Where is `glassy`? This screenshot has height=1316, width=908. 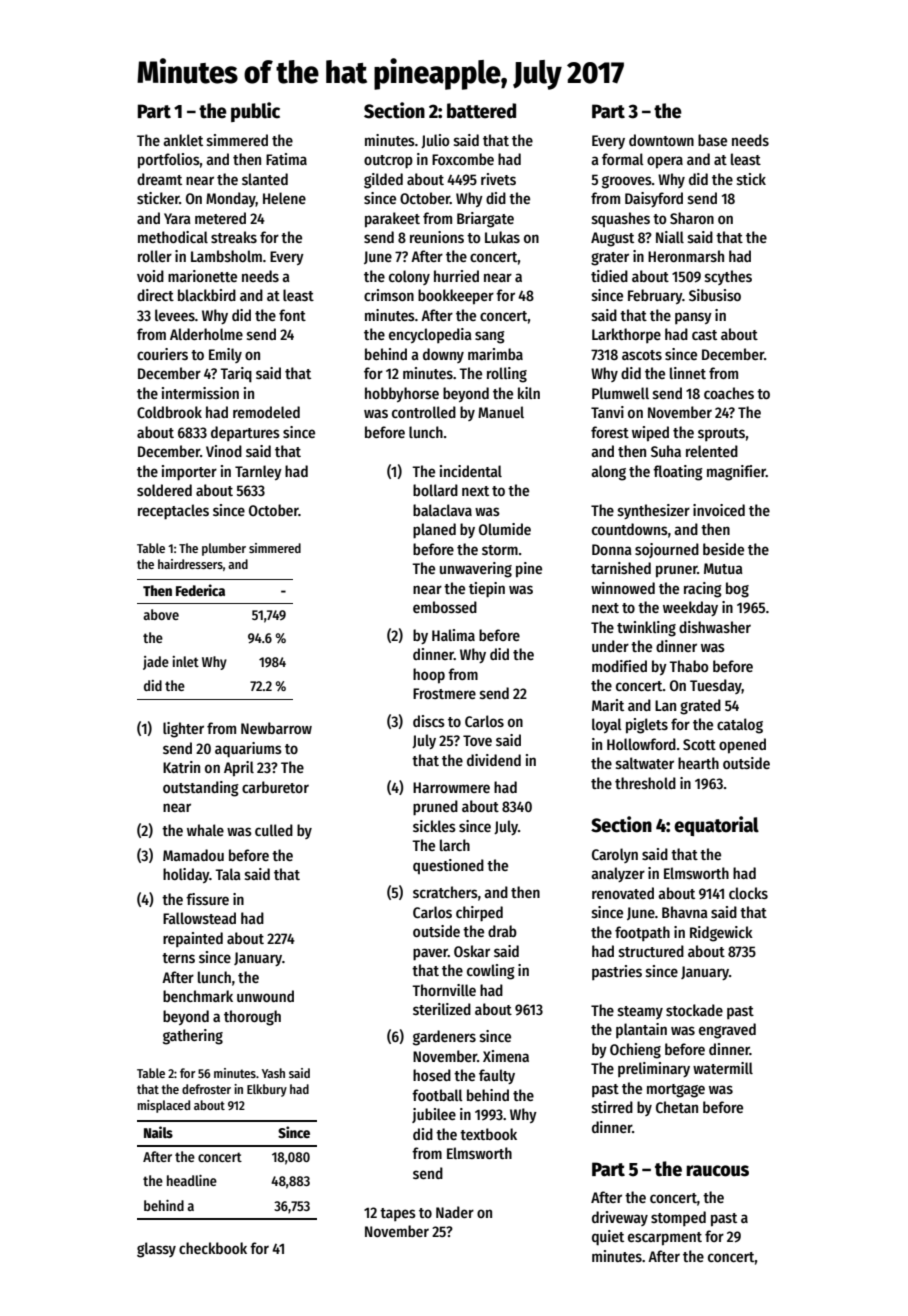
glassy is located at coordinates (156, 1250).
